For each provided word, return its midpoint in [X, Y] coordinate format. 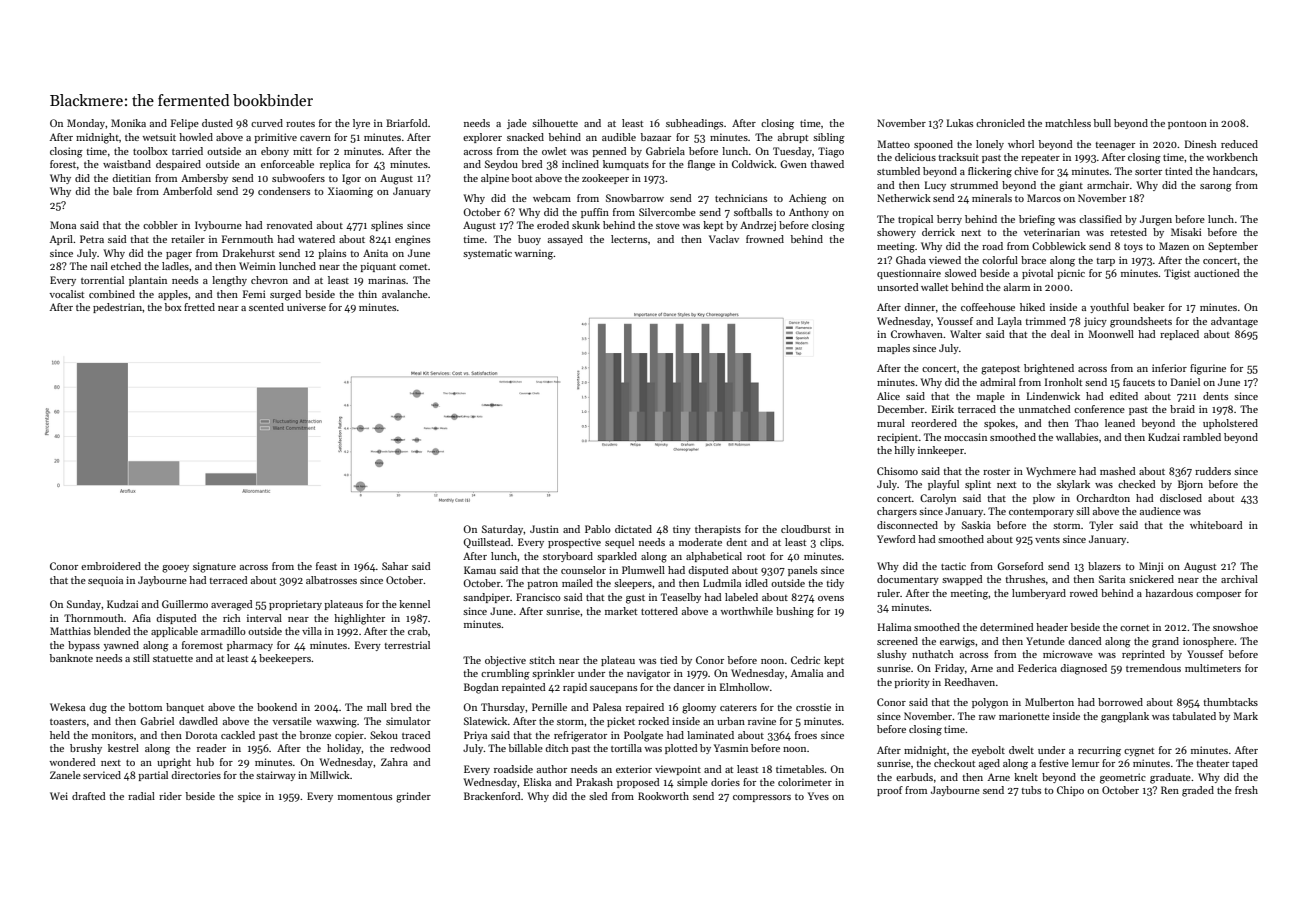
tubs [1031, 790]
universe [306, 307]
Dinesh [1201, 144]
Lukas [960, 123]
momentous [365, 797]
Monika [128, 123]
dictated [633, 529]
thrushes [1025, 579]
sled [598, 796]
